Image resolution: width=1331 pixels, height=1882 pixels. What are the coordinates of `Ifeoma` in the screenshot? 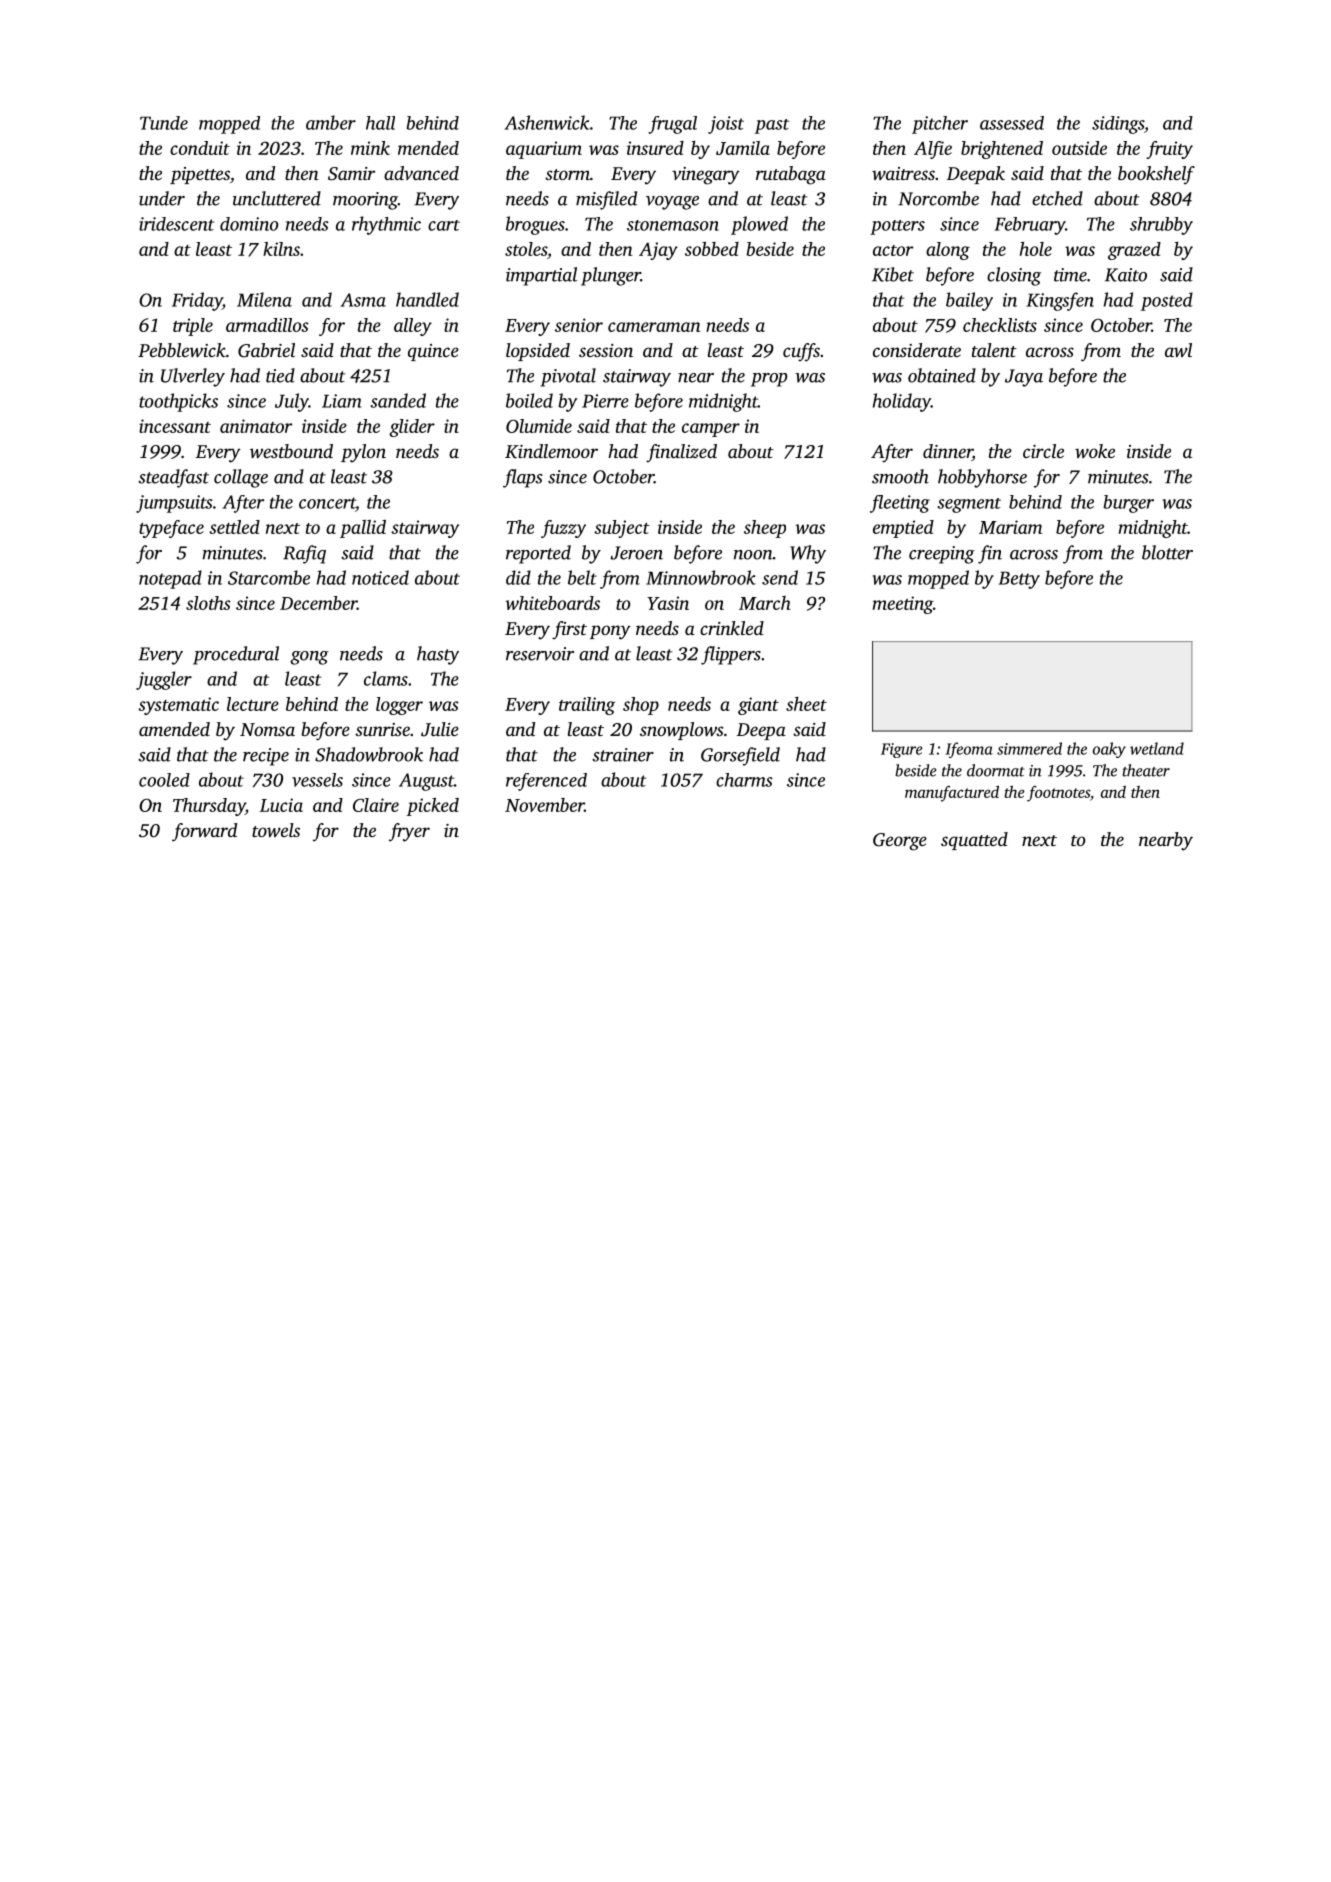 It's located at (969, 750).
